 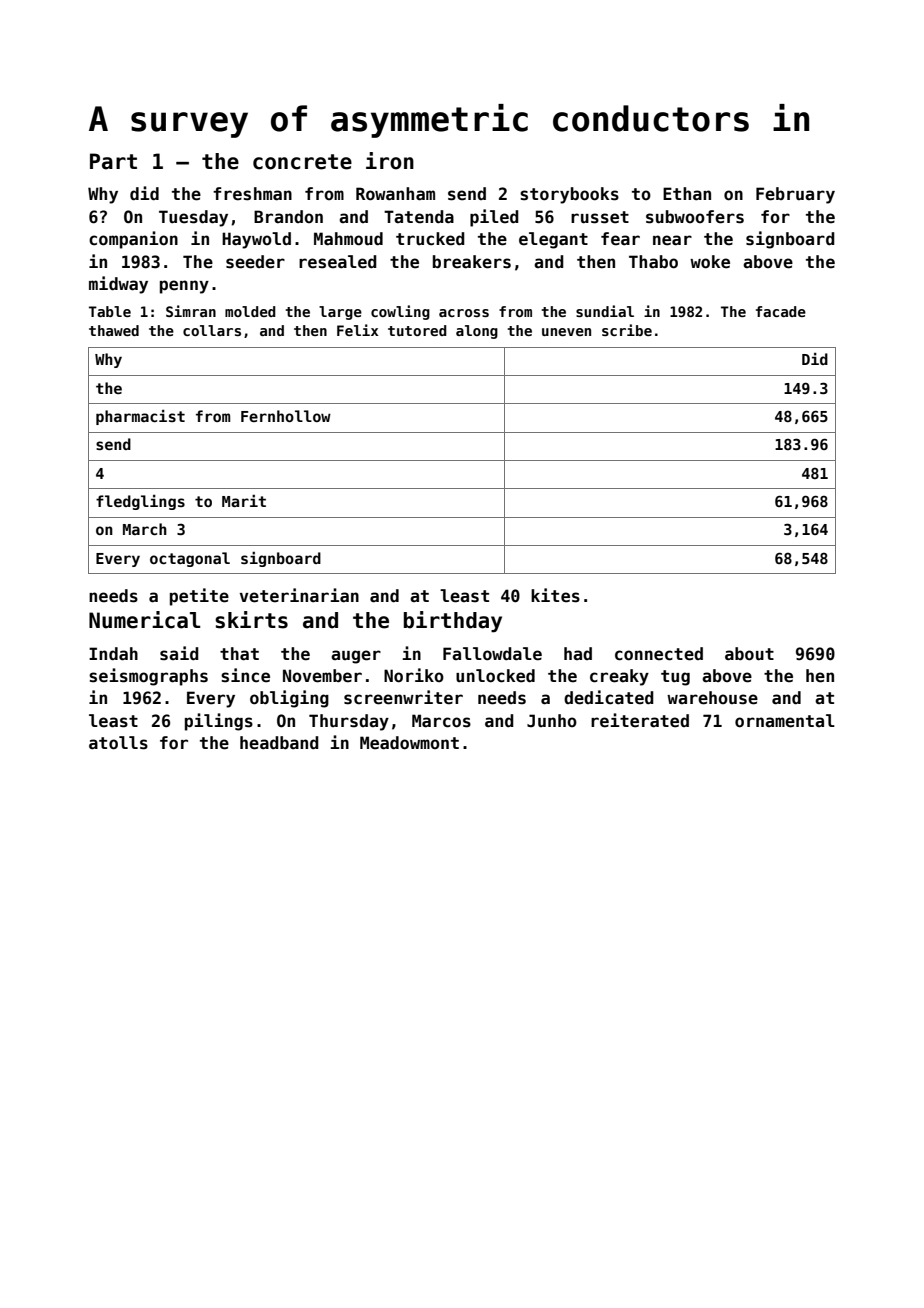 What do you see at coordinates (190, 559) in the screenshot?
I see `octagonal` at bounding box center [190, 559].
